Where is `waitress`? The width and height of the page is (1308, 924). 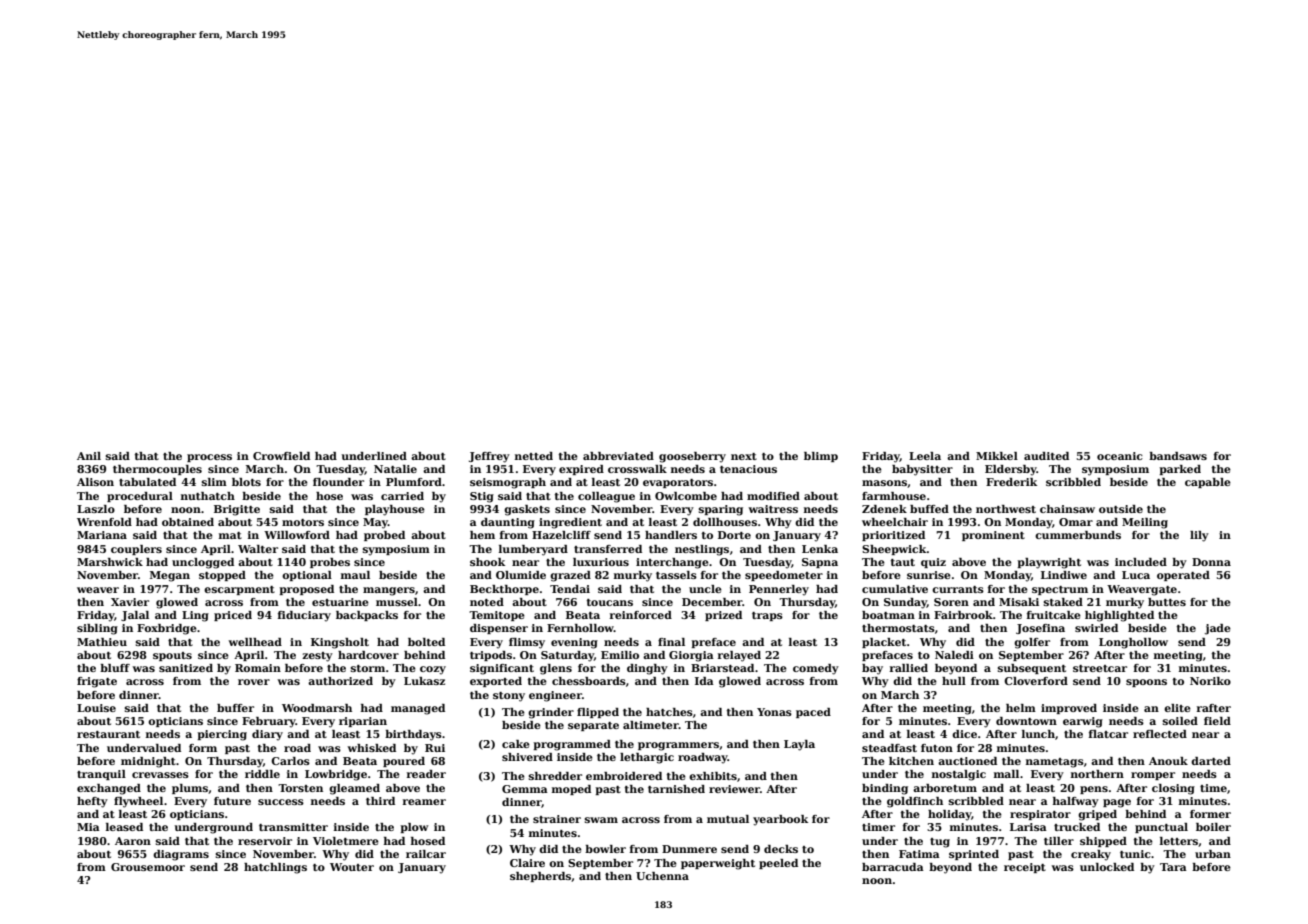 waitress is located at coordinates (773, 509).
